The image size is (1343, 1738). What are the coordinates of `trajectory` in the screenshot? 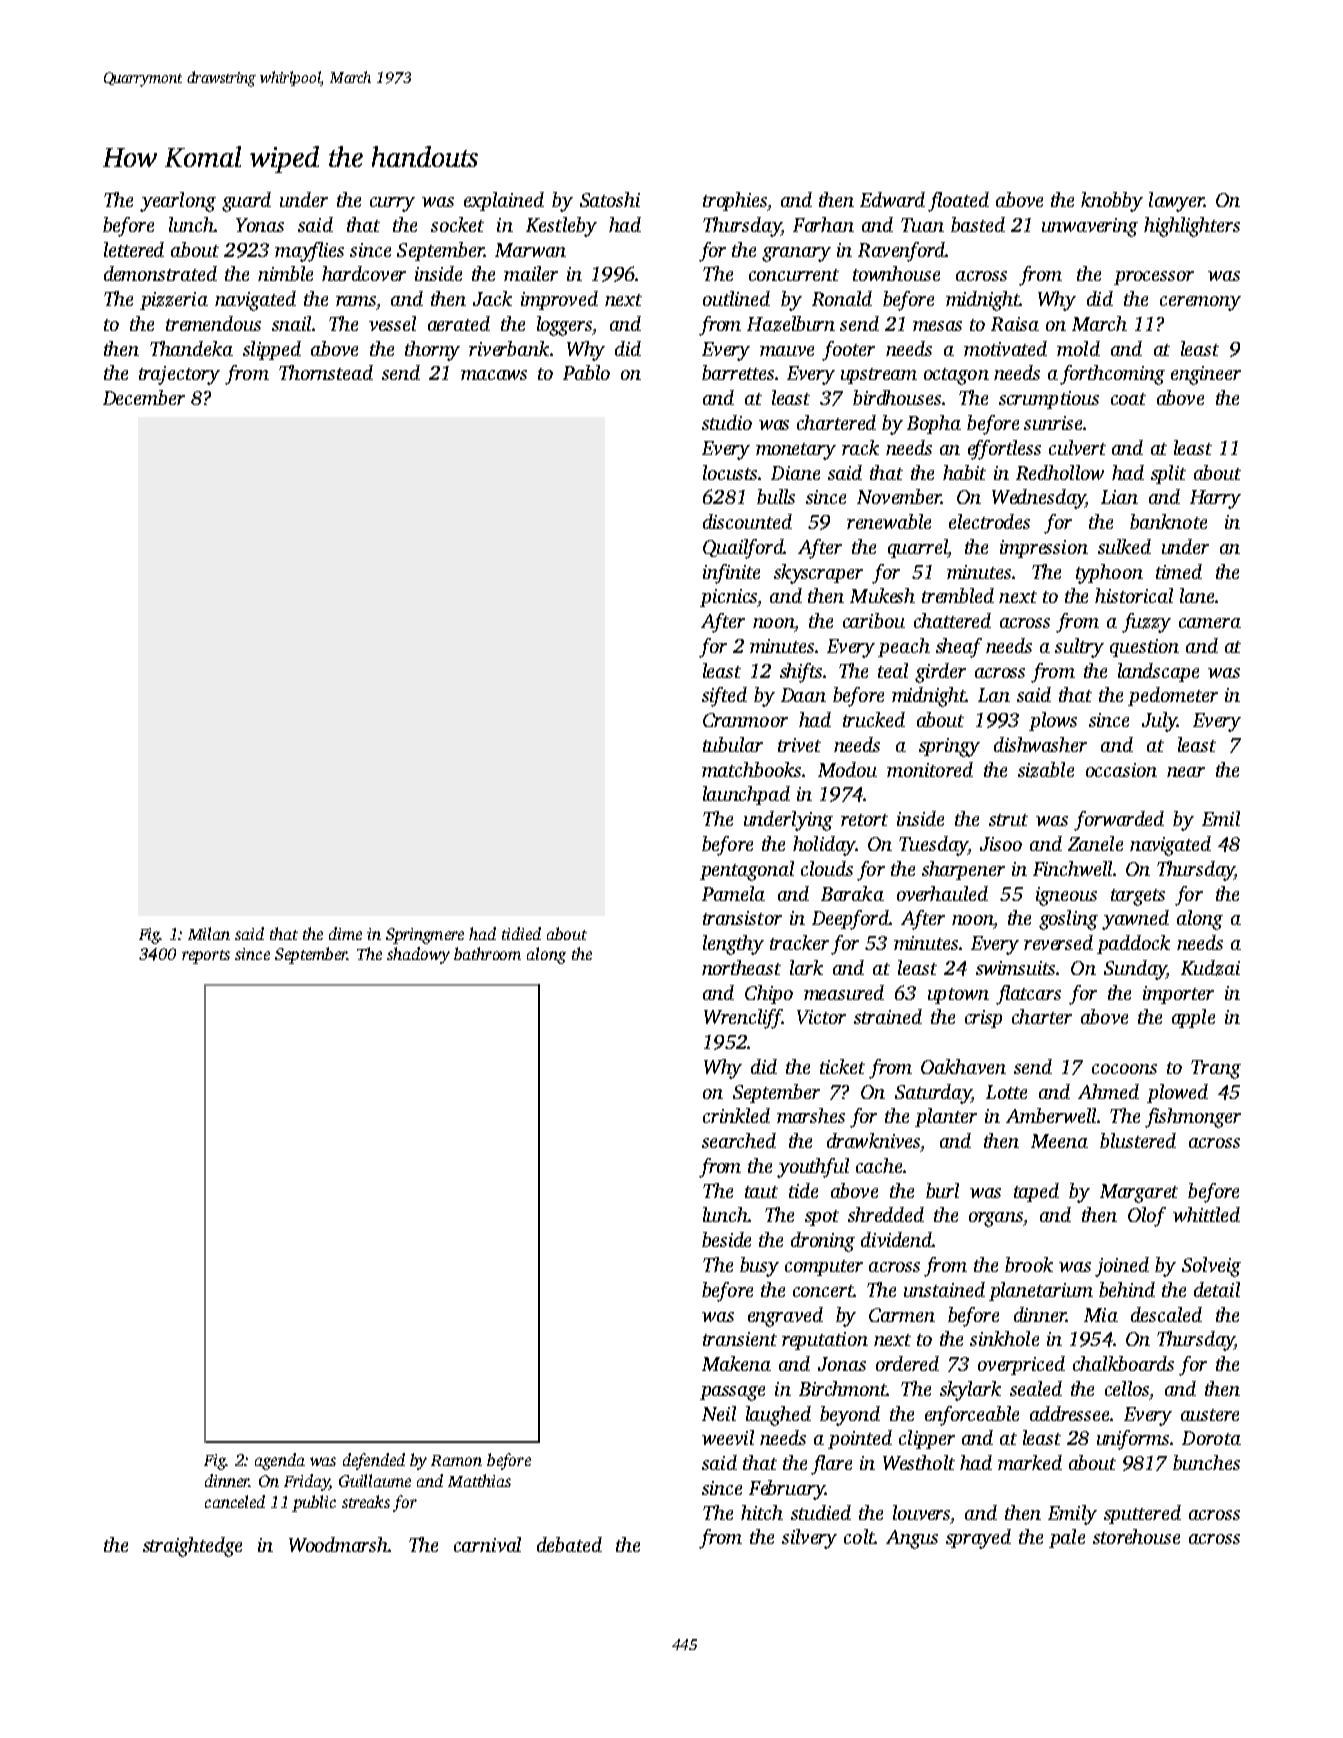 It's located at (179, 375).
